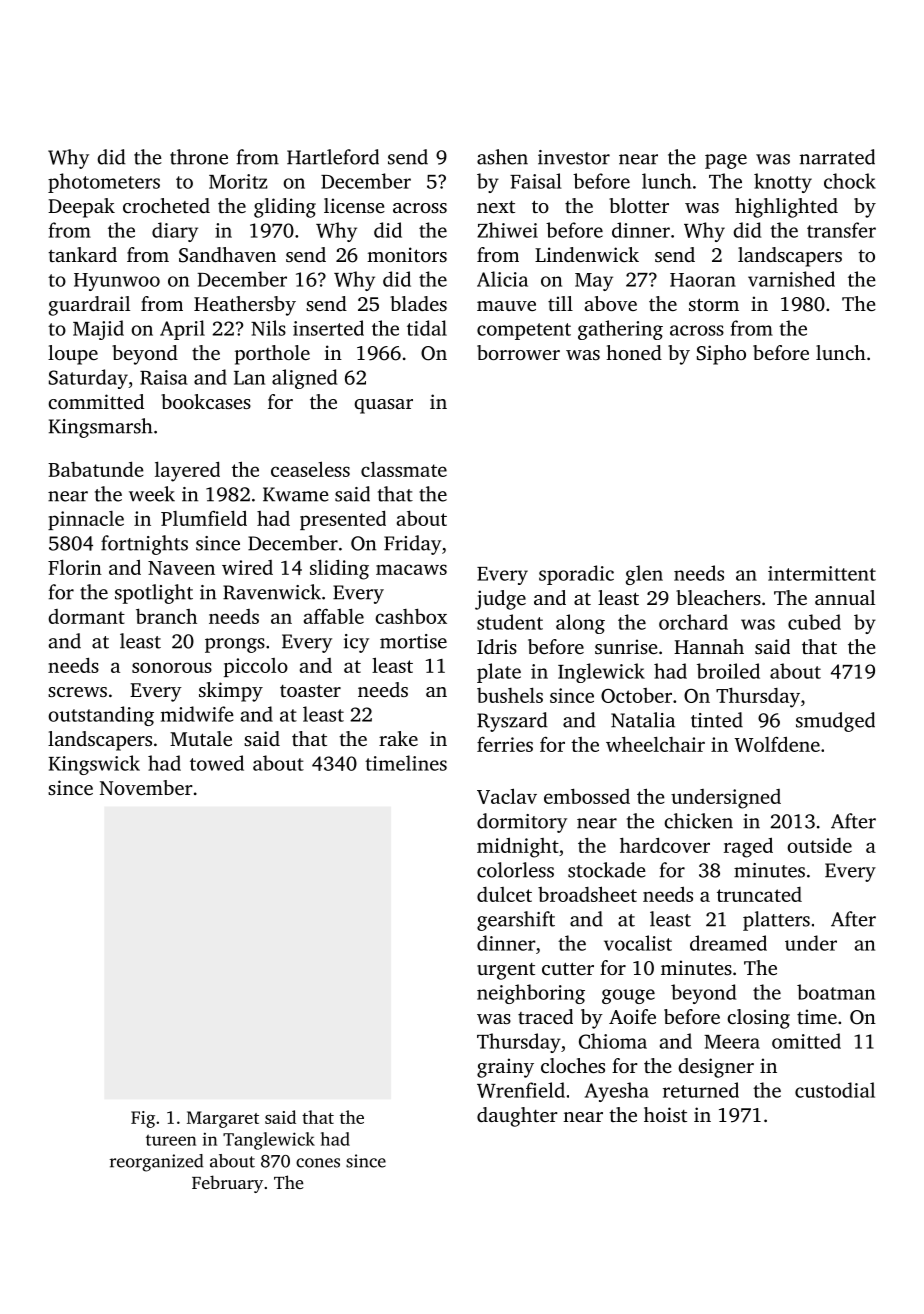 Image resolution: width=924 pixels, height=1314 pixels. I want to click on February, so click(227, 1184).
